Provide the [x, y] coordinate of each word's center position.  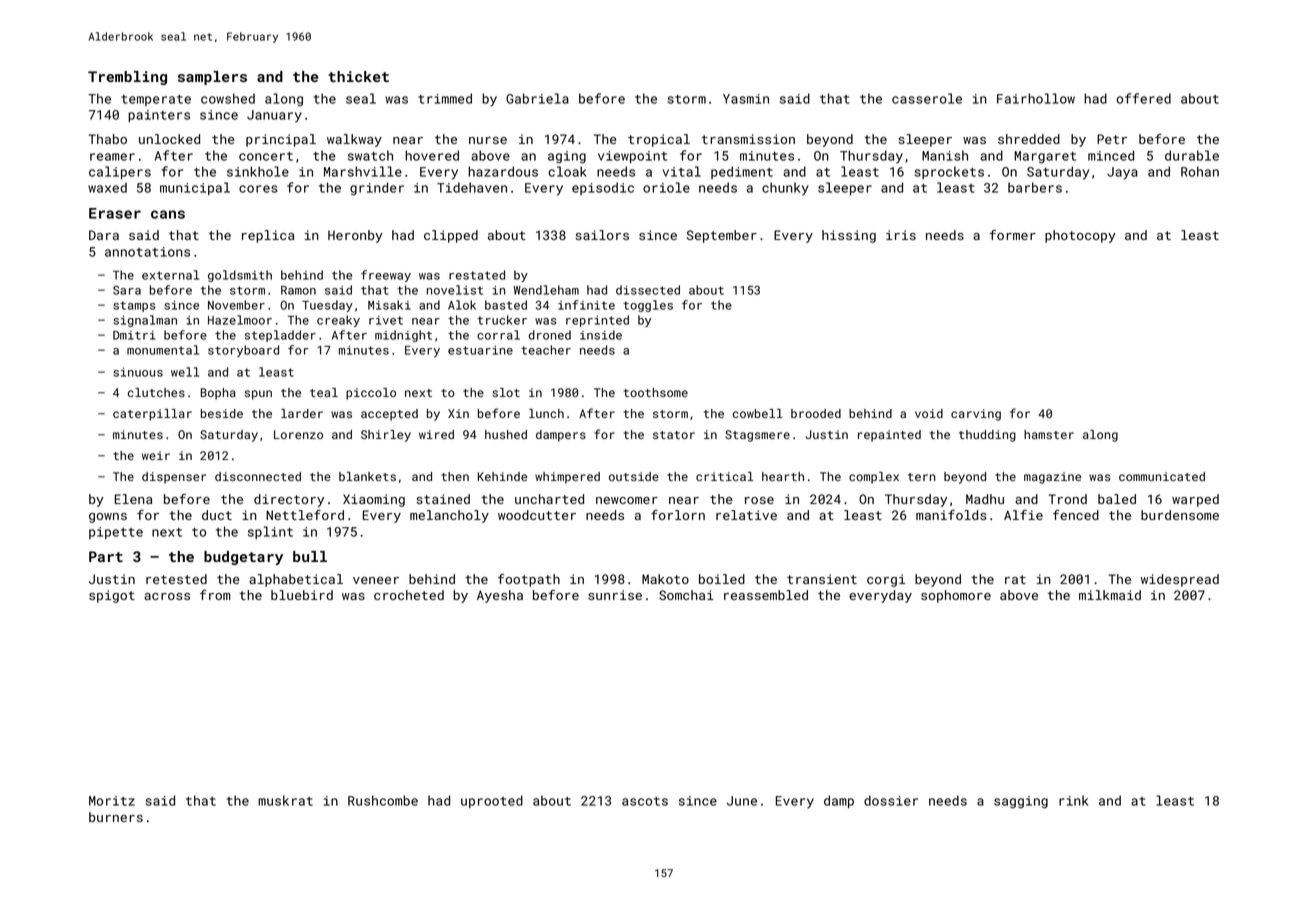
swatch [370, 155]
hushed [506, 434]
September [722, 236]
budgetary [243, 558]
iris [901, 235]
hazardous [503, 171]
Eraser [115, 213]
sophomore [956, 596]
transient [822, 579]
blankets [367, 476]
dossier [891, 800]
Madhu [985, 499]
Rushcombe [383, 800]
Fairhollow [1036, 98]
